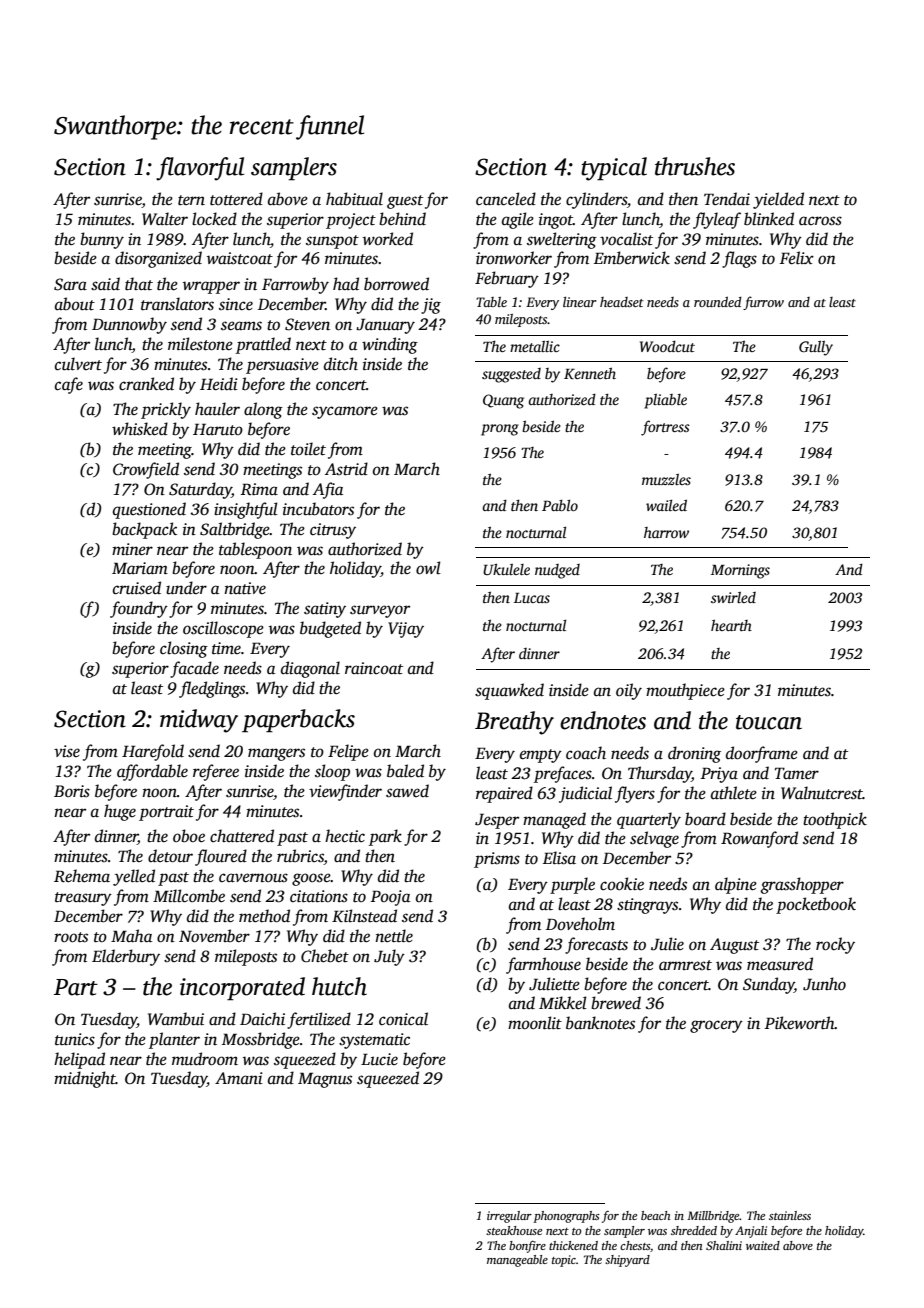 This screenshot has width=924, height=1308. Describe the element at coordinates (541, 756) in the screenshot. I see `empty` at that location.
